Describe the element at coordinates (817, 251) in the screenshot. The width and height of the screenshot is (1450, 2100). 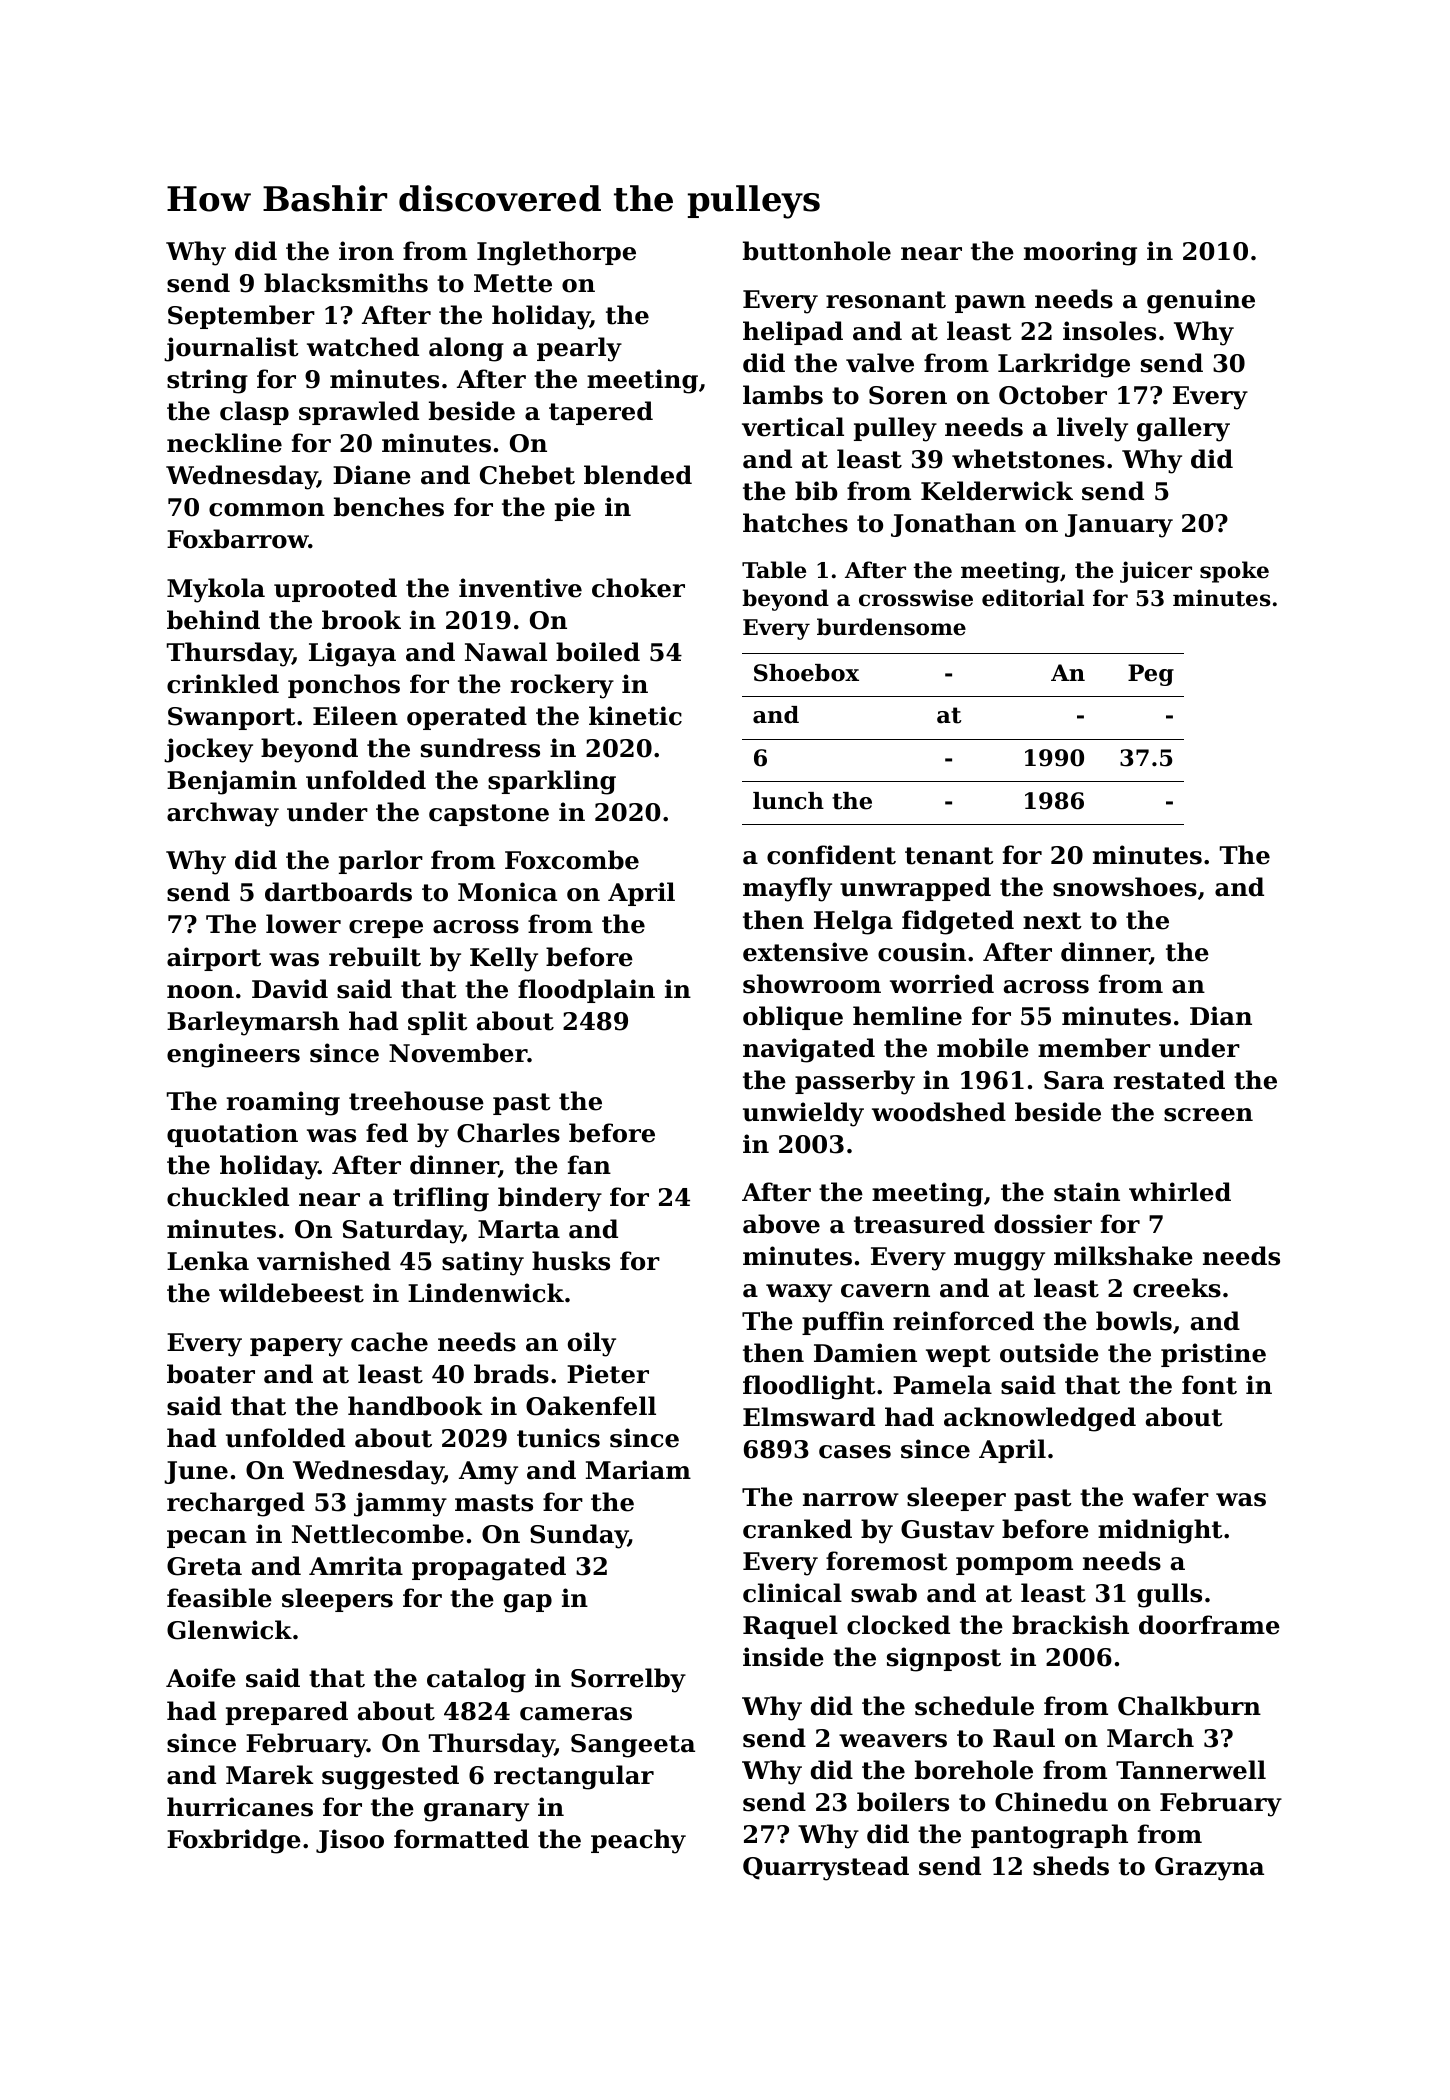
I see `buttonhole` at that location.
